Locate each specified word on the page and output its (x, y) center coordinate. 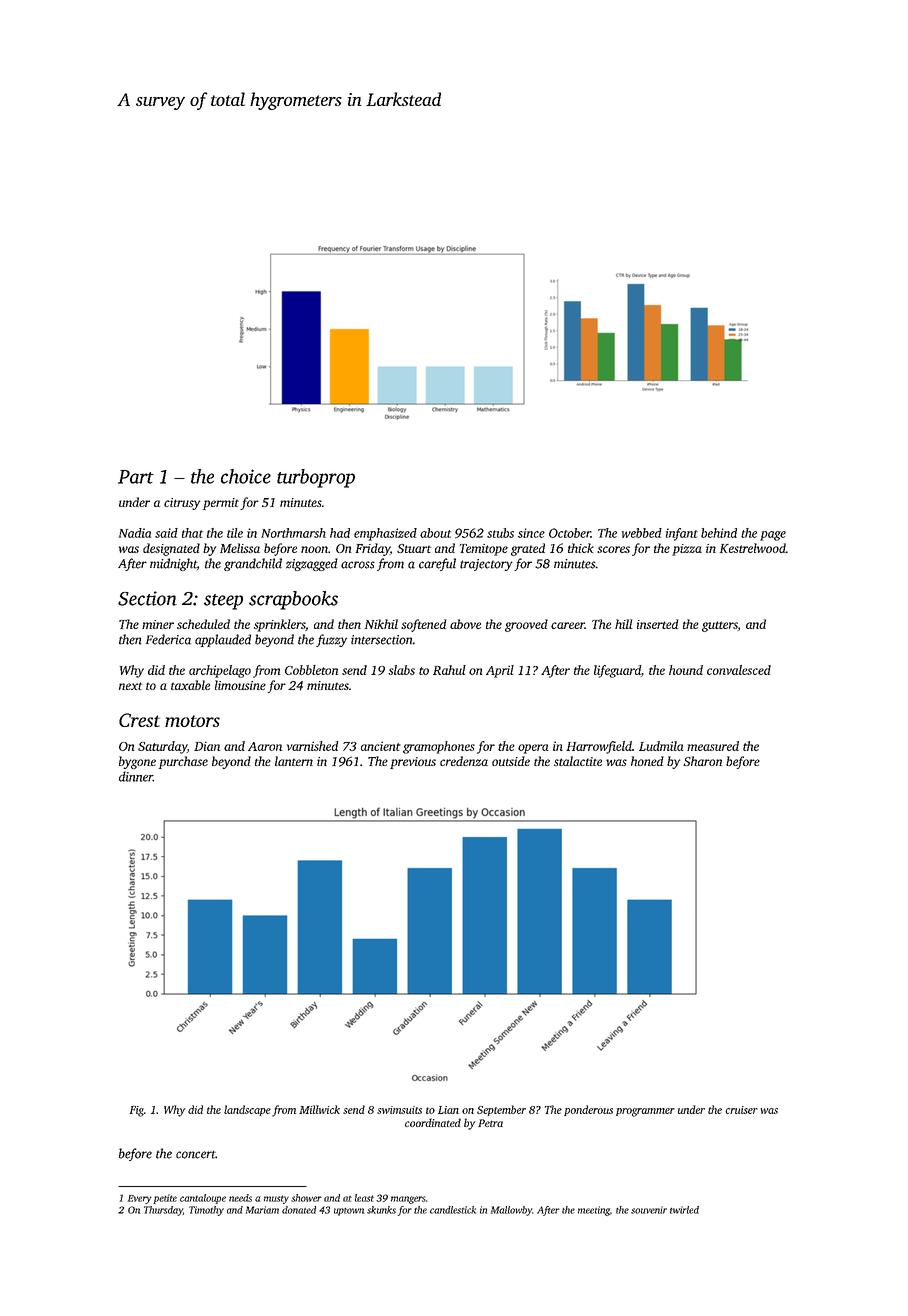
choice (246, 476)
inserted (657, 624)
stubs (500, 533)
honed (647, 761)
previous (413, 763)
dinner (136, 776)
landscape (247, 1110)
